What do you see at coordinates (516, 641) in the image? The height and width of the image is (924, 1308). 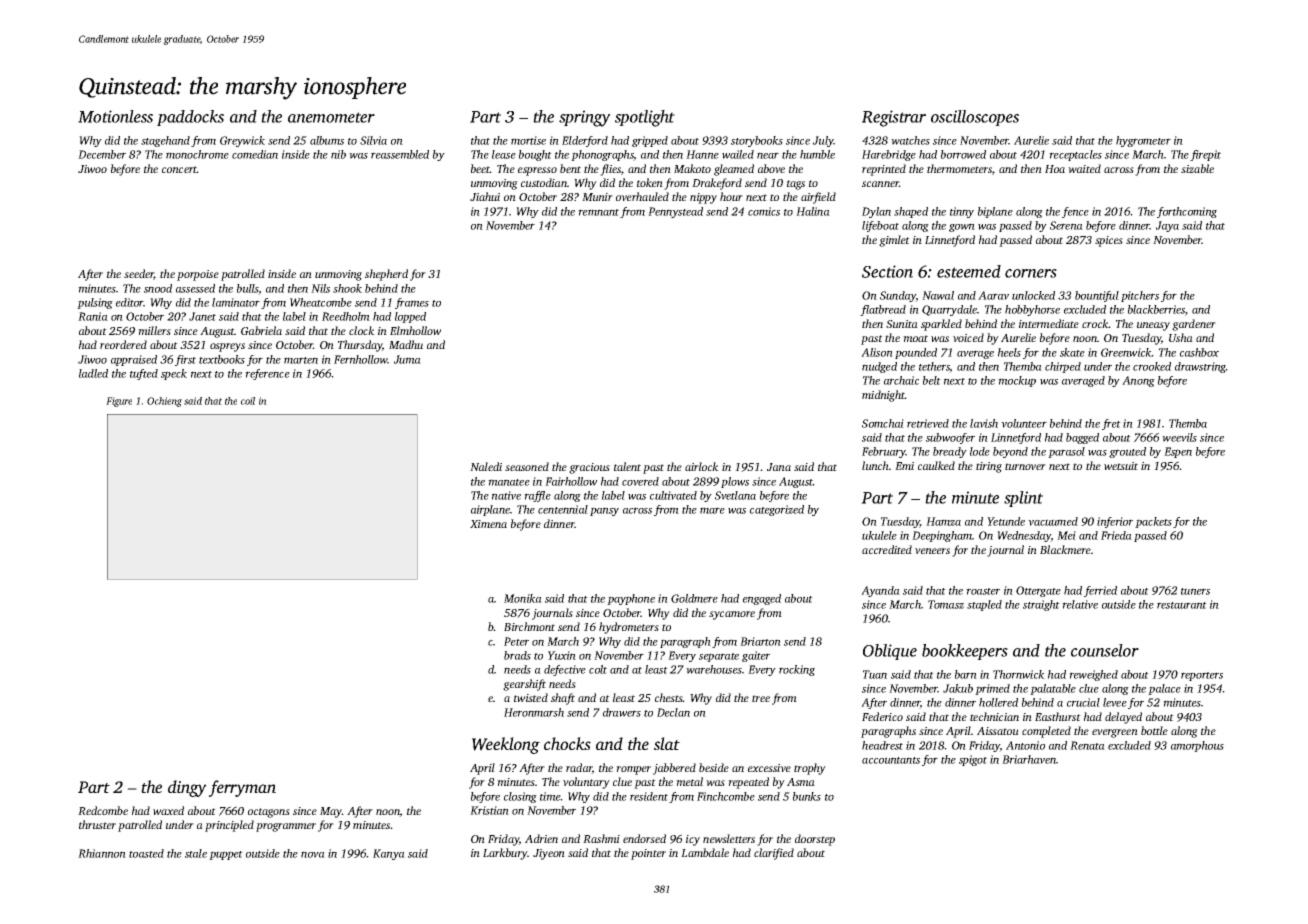 I see `Peter` at bounding box center [516, 641].
